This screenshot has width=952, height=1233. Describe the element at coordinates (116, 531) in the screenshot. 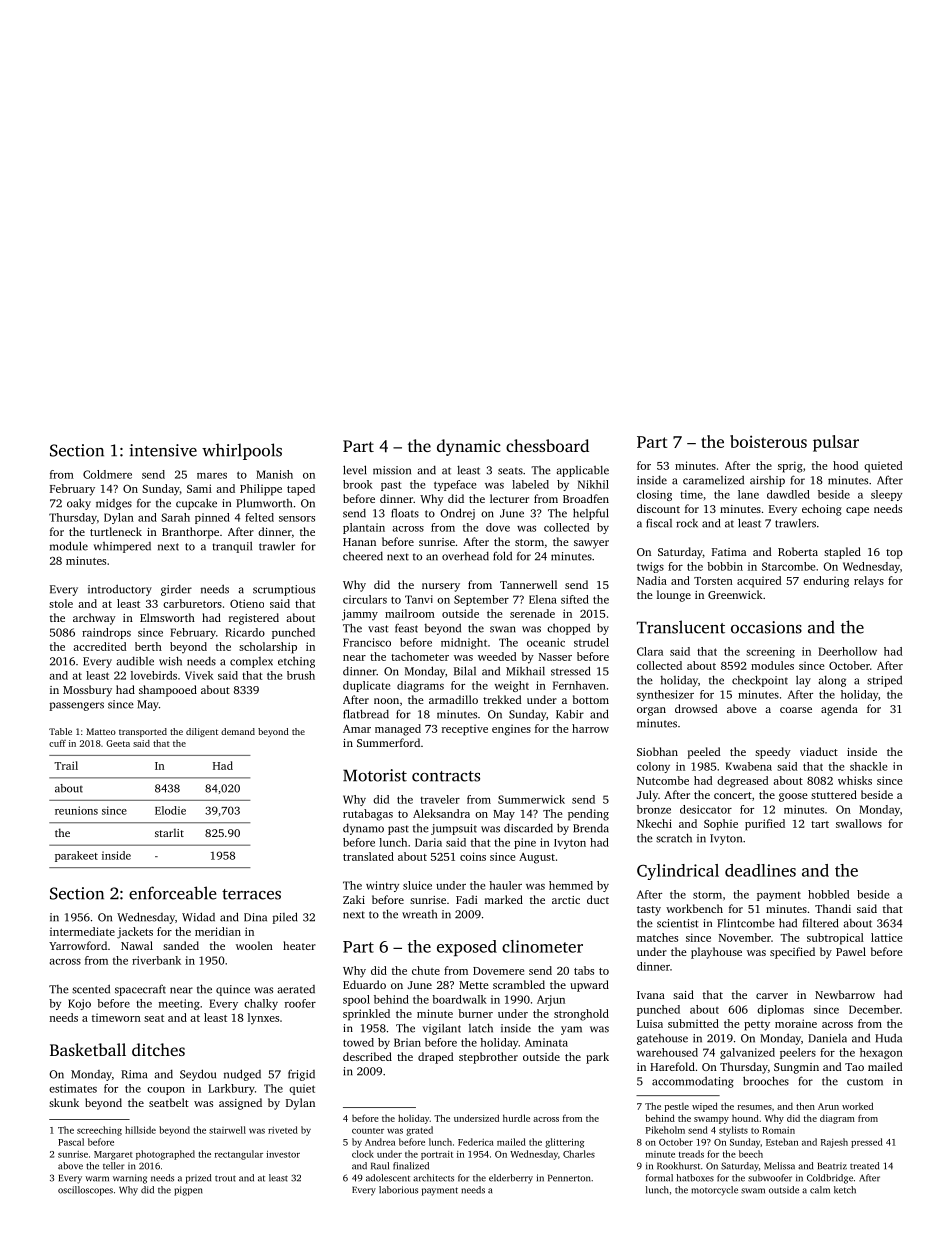

I see `turtleneck` at that location.
